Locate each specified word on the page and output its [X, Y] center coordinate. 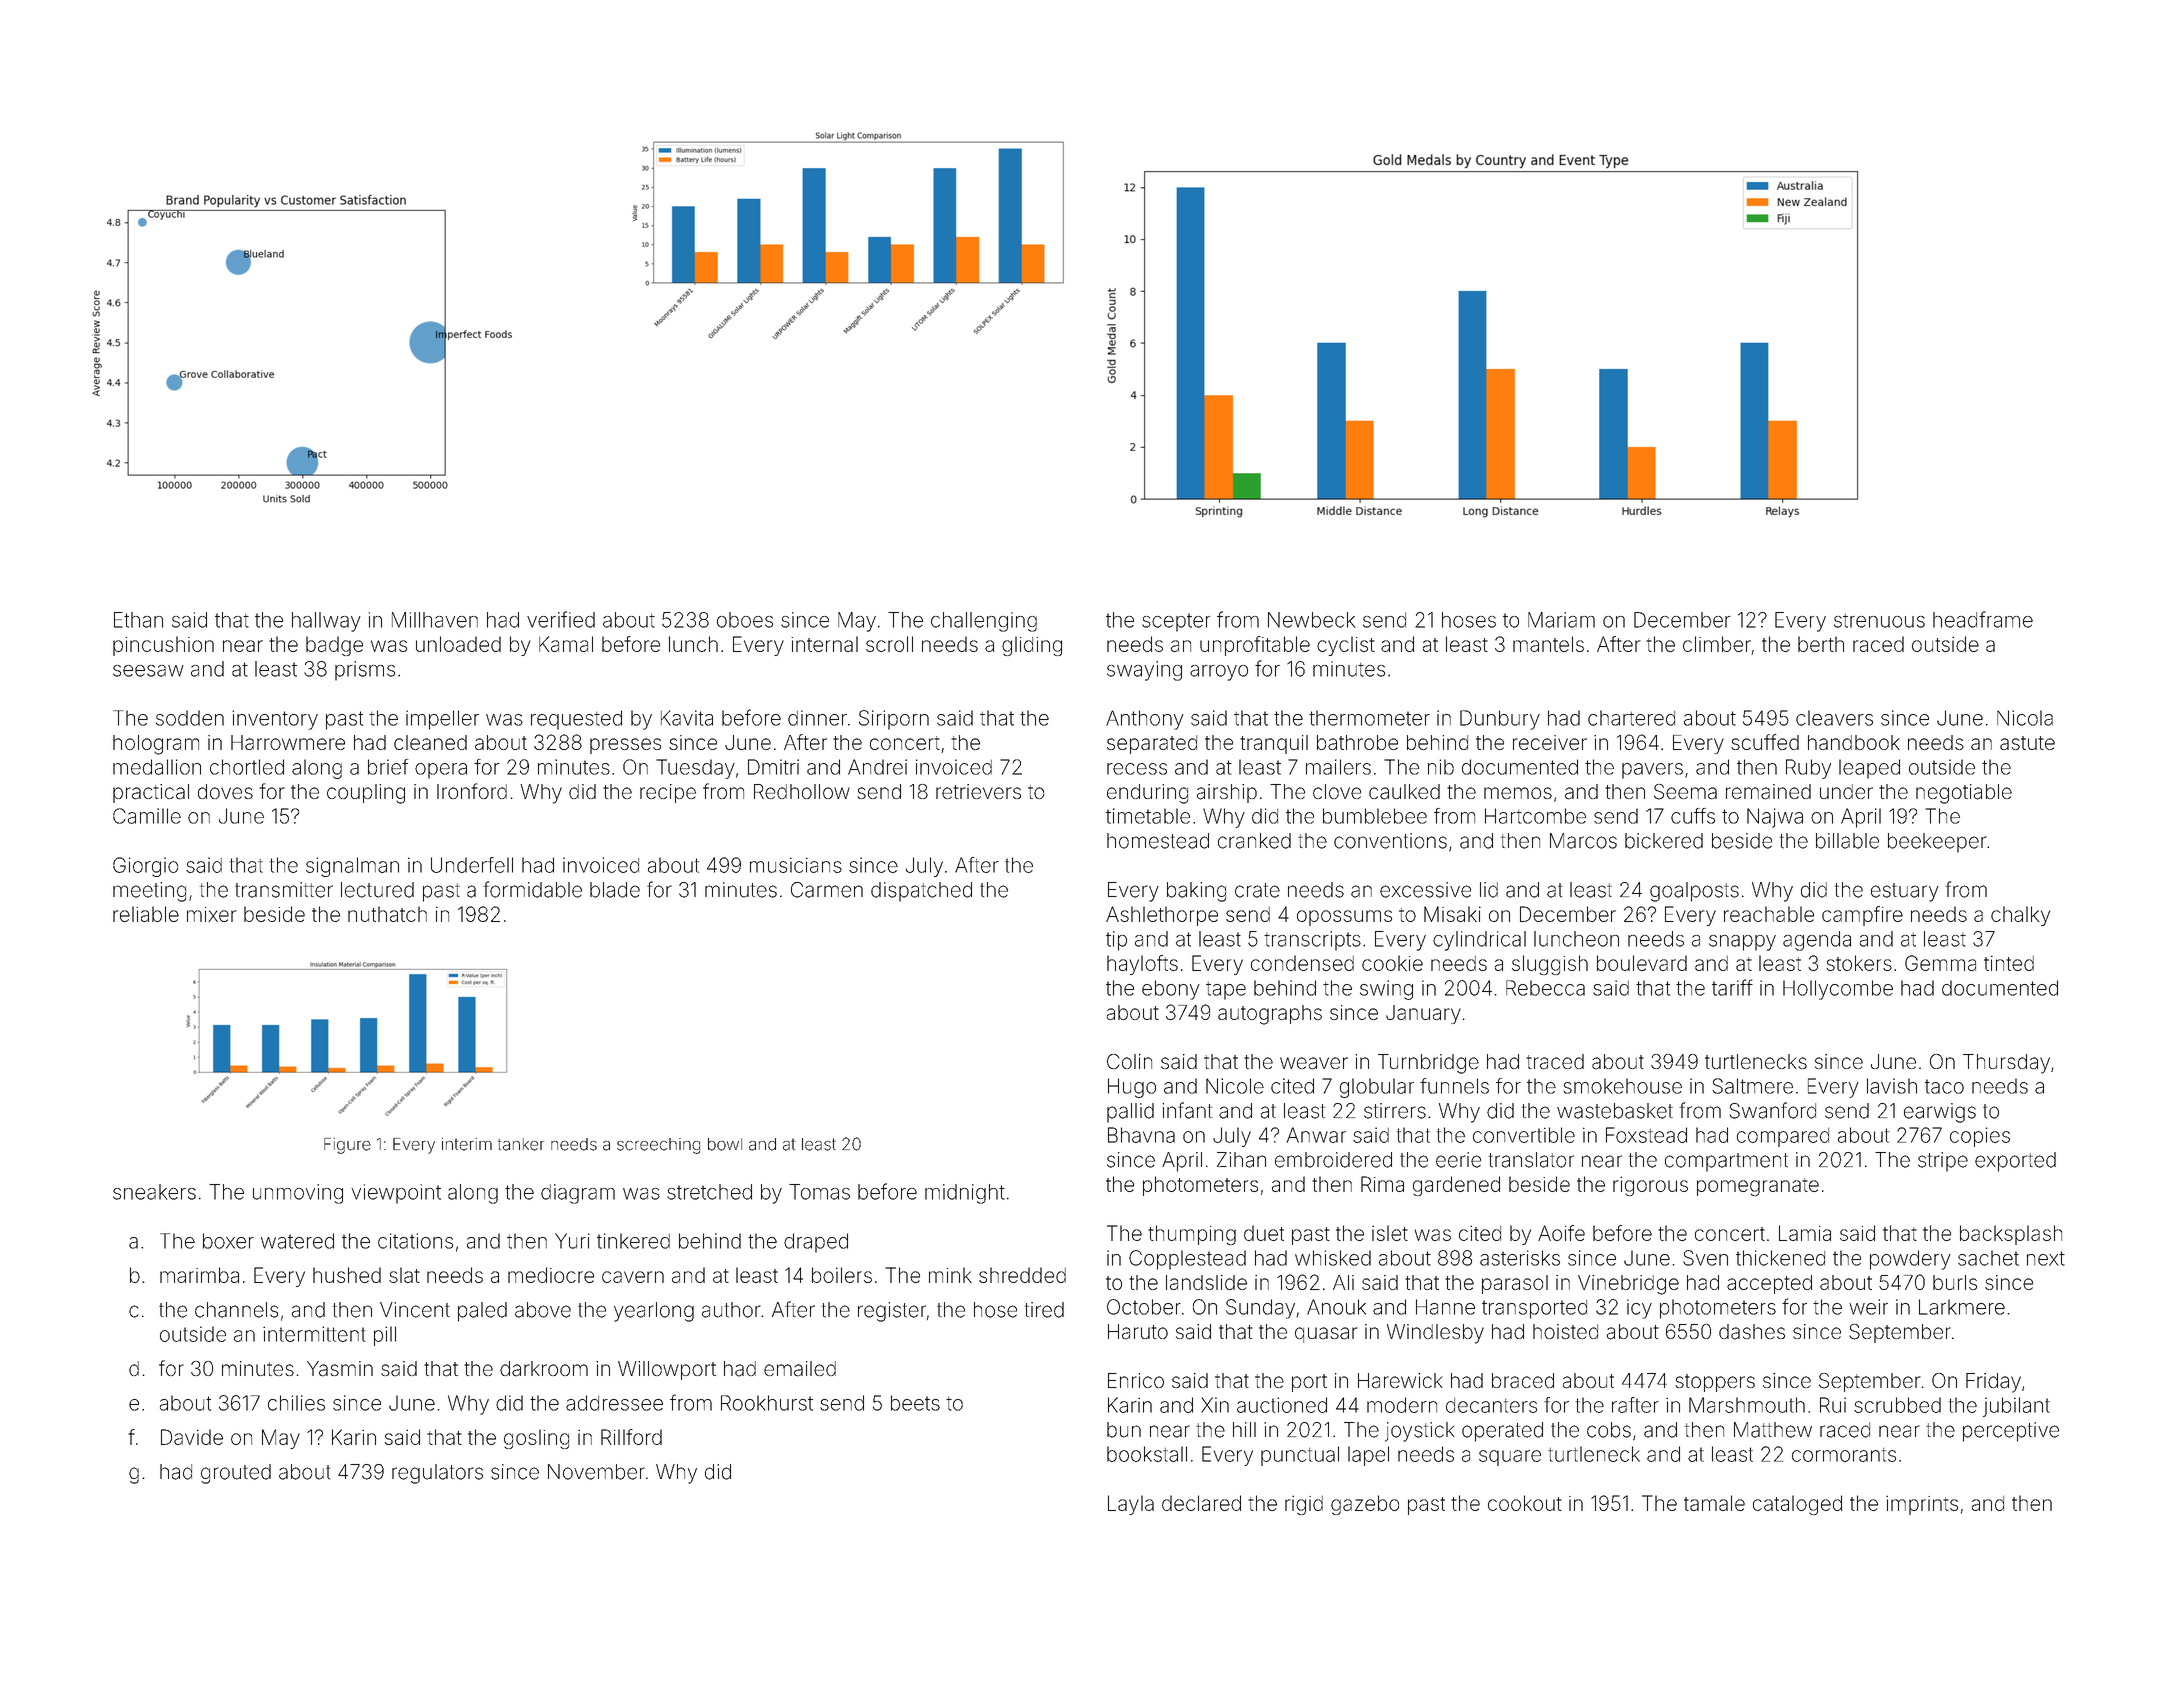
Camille [147, 816]
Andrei [877, 767]
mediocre [551, 1275]
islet [1390, 1233]
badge [334, 646]
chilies [296, 1403]
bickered [1664, 841]
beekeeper [1937, 843]
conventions [1390, 841]
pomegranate [1758, 1187]
